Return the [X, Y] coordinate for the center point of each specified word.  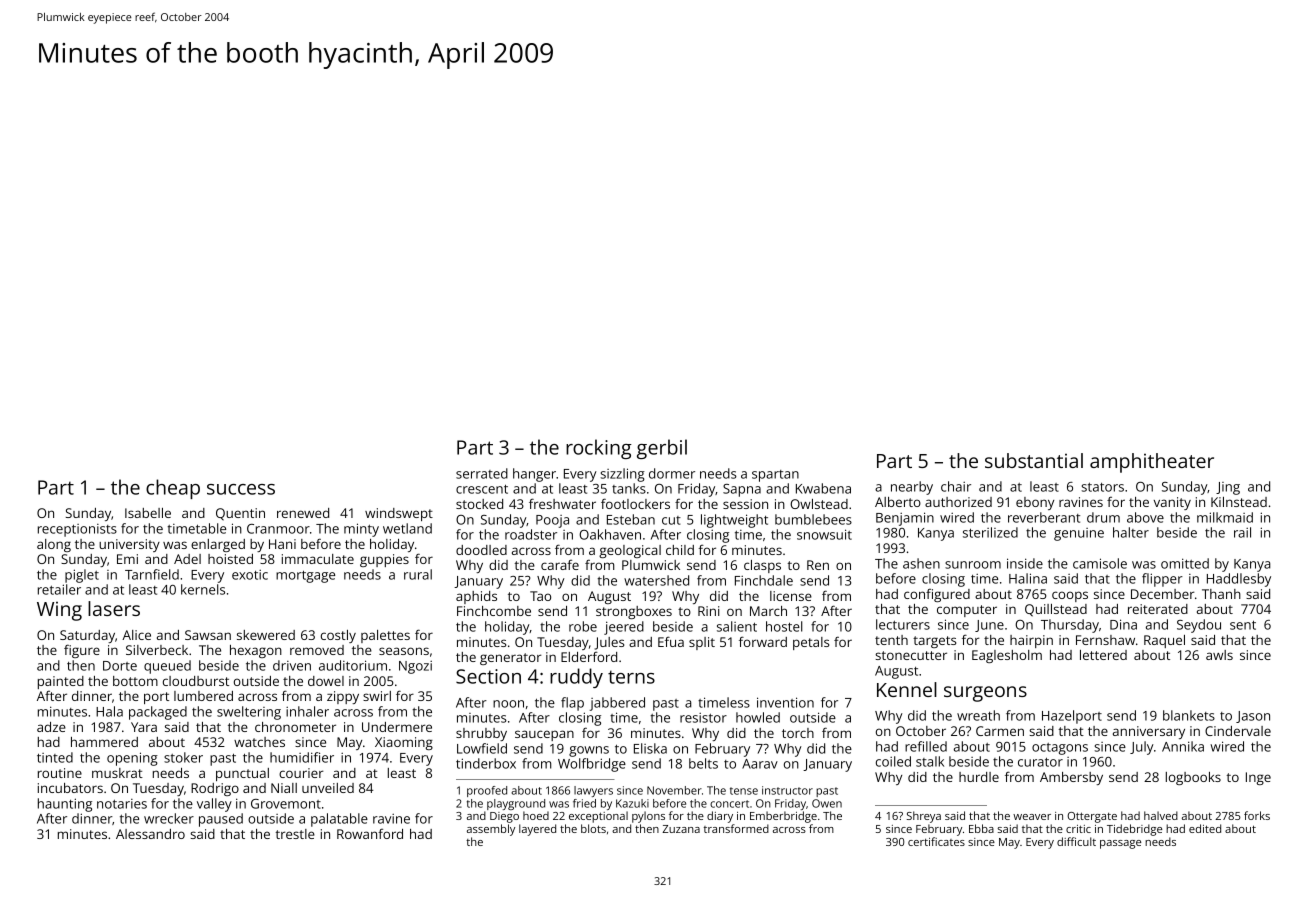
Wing [59, 611]
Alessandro [150, 834]
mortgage [305, 576]
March [768, 611]
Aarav [760, 764]
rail [1242, 532]
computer [967, 611]
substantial [1034, 460]
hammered [104, 742]
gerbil [662, 449]
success [241, 489]
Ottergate [1092, 817]
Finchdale [764, 580]
